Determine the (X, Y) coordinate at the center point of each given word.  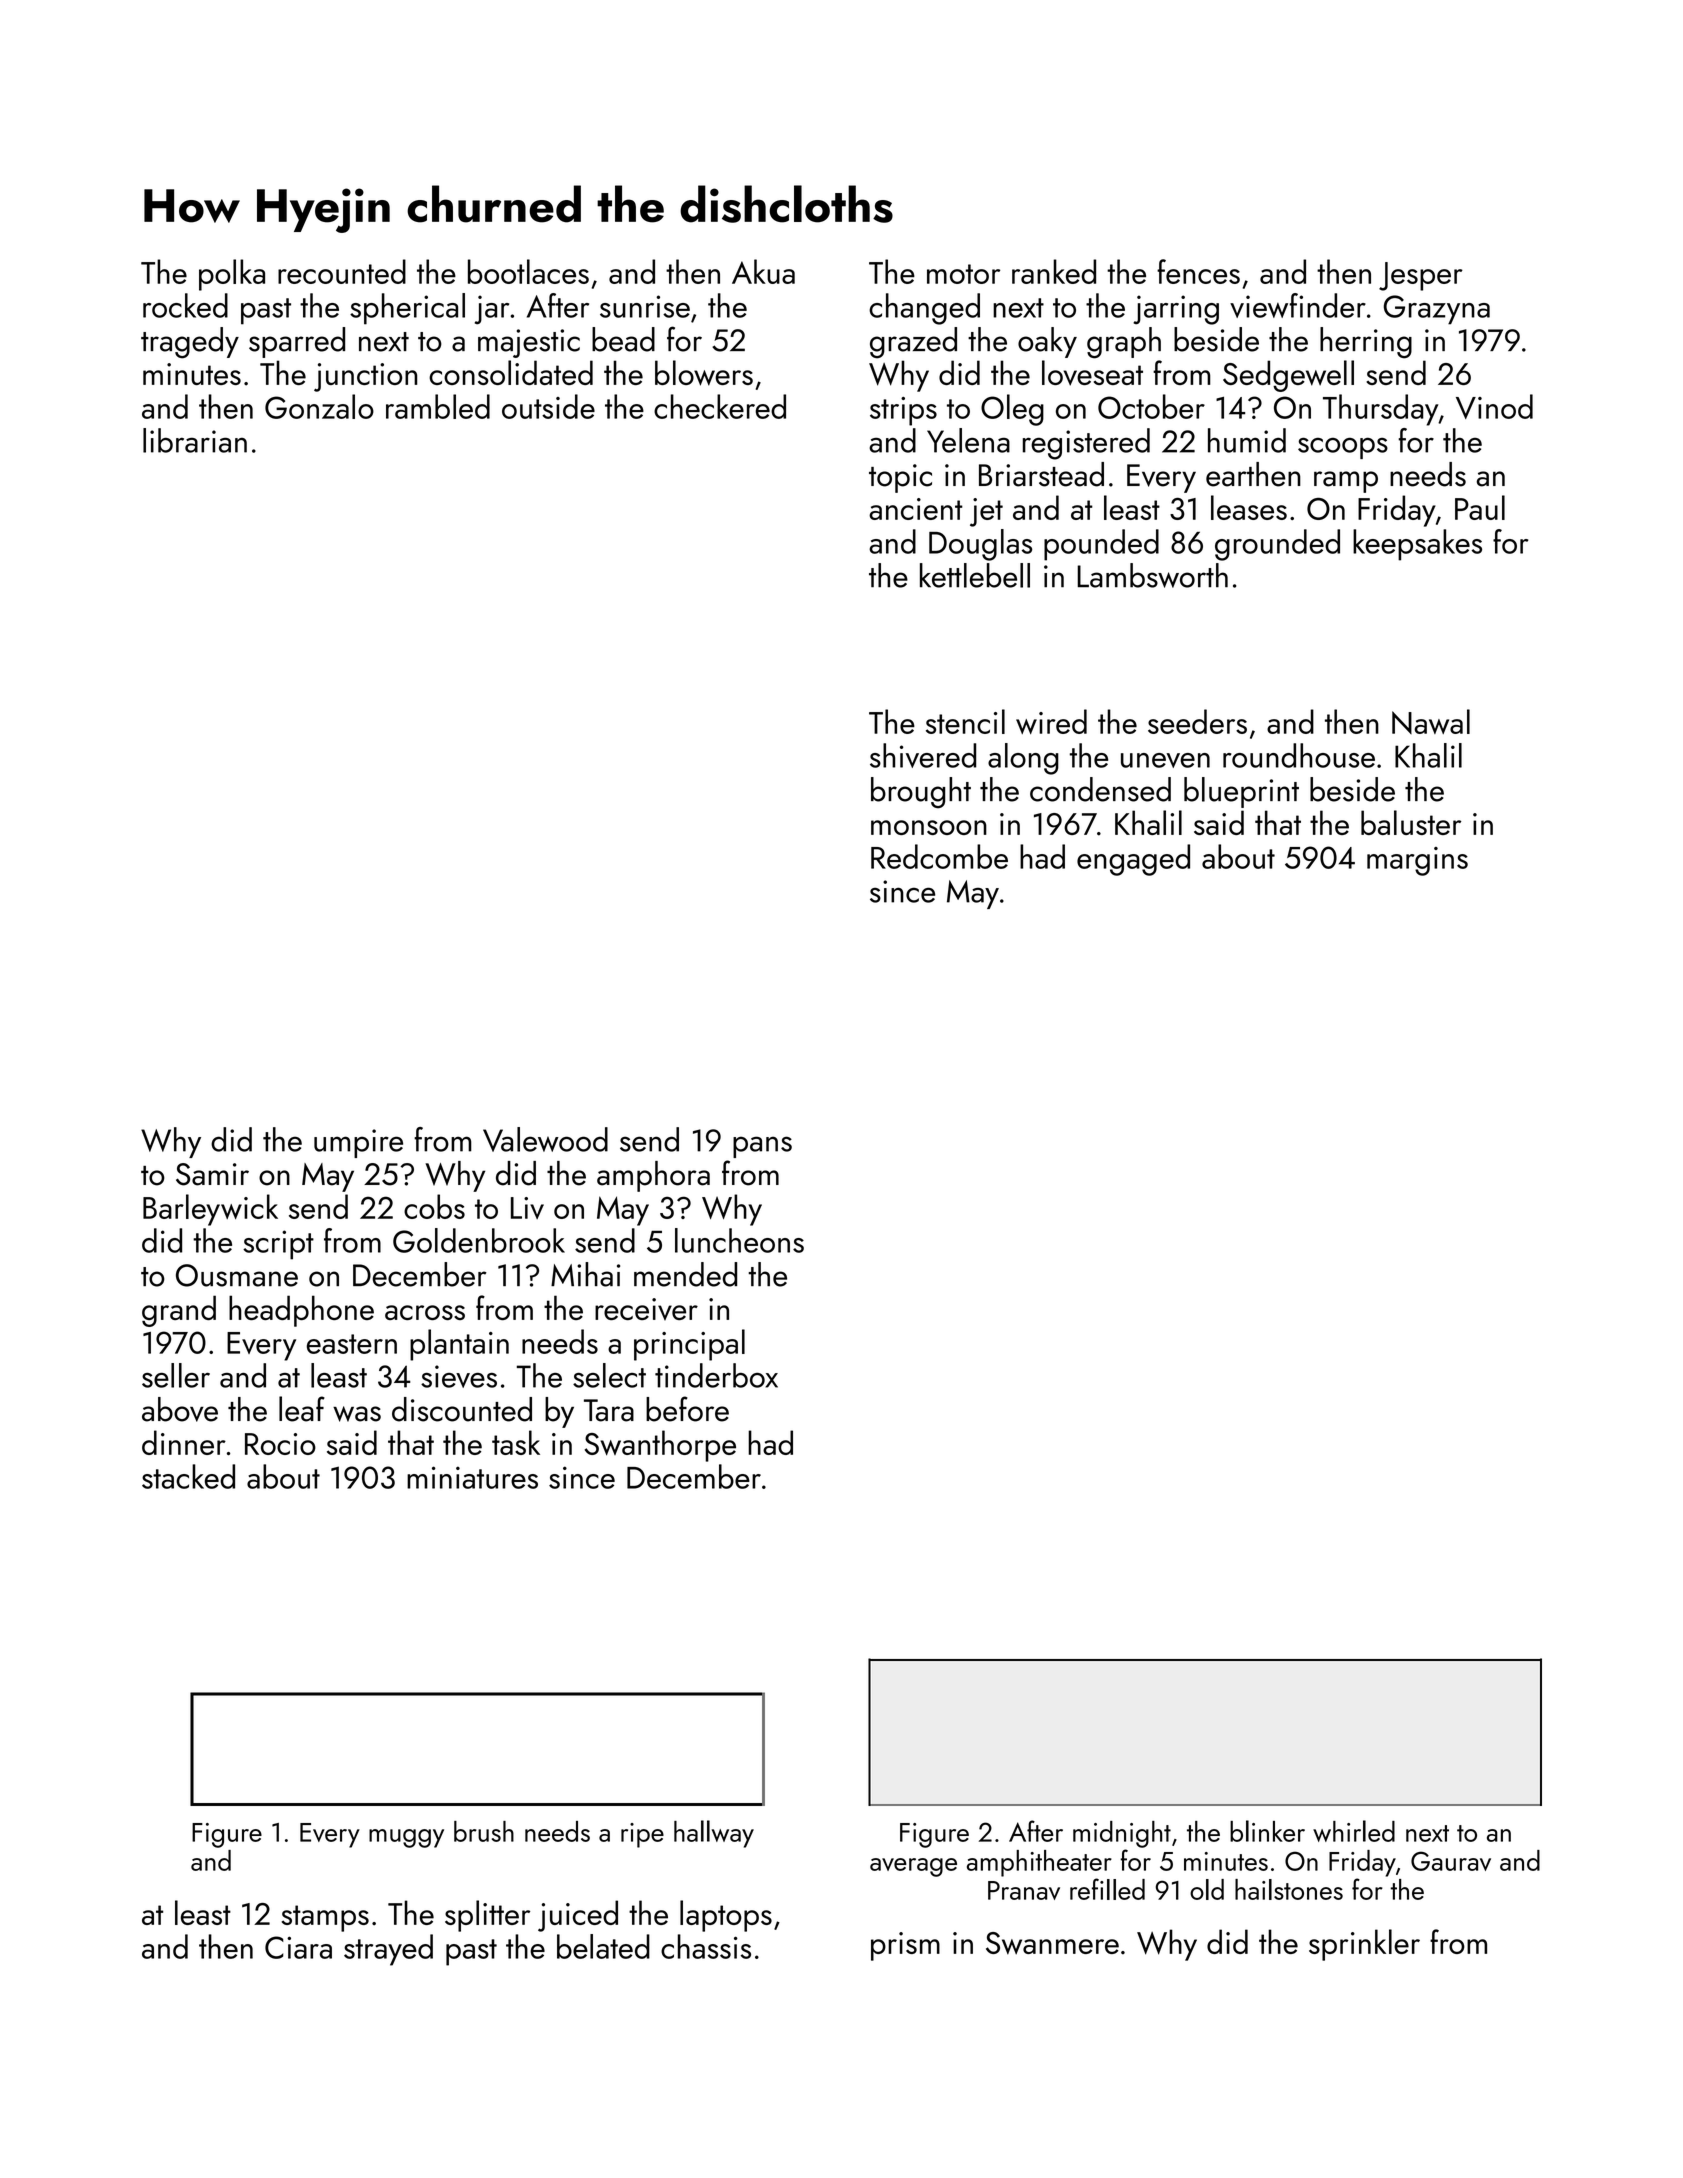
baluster (1411, 822)
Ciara (298, 1947)
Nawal (1431, 721)
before (687, 1409)
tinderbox (716, 1375)
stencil (965, 721)
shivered (923, 755)
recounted (342, 271)
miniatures (472, 1477)
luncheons (739, 1240)
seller (176, 1375)
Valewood (545, 1139)
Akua (763, 271)
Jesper (1421, 276)
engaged (1133, 860)
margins (1417, 861)
